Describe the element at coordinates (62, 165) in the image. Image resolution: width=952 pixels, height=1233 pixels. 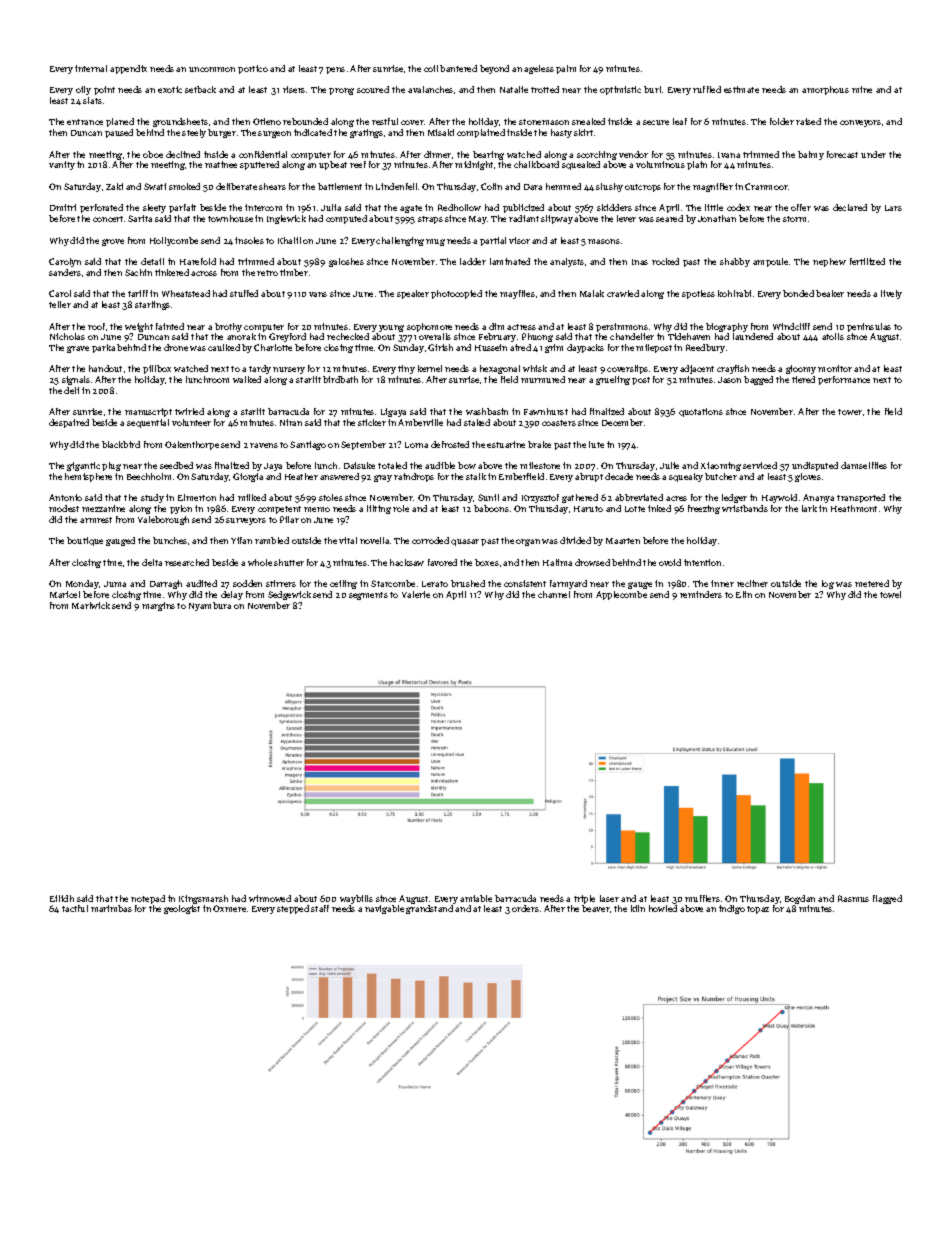
I see `vanity` at that location.
